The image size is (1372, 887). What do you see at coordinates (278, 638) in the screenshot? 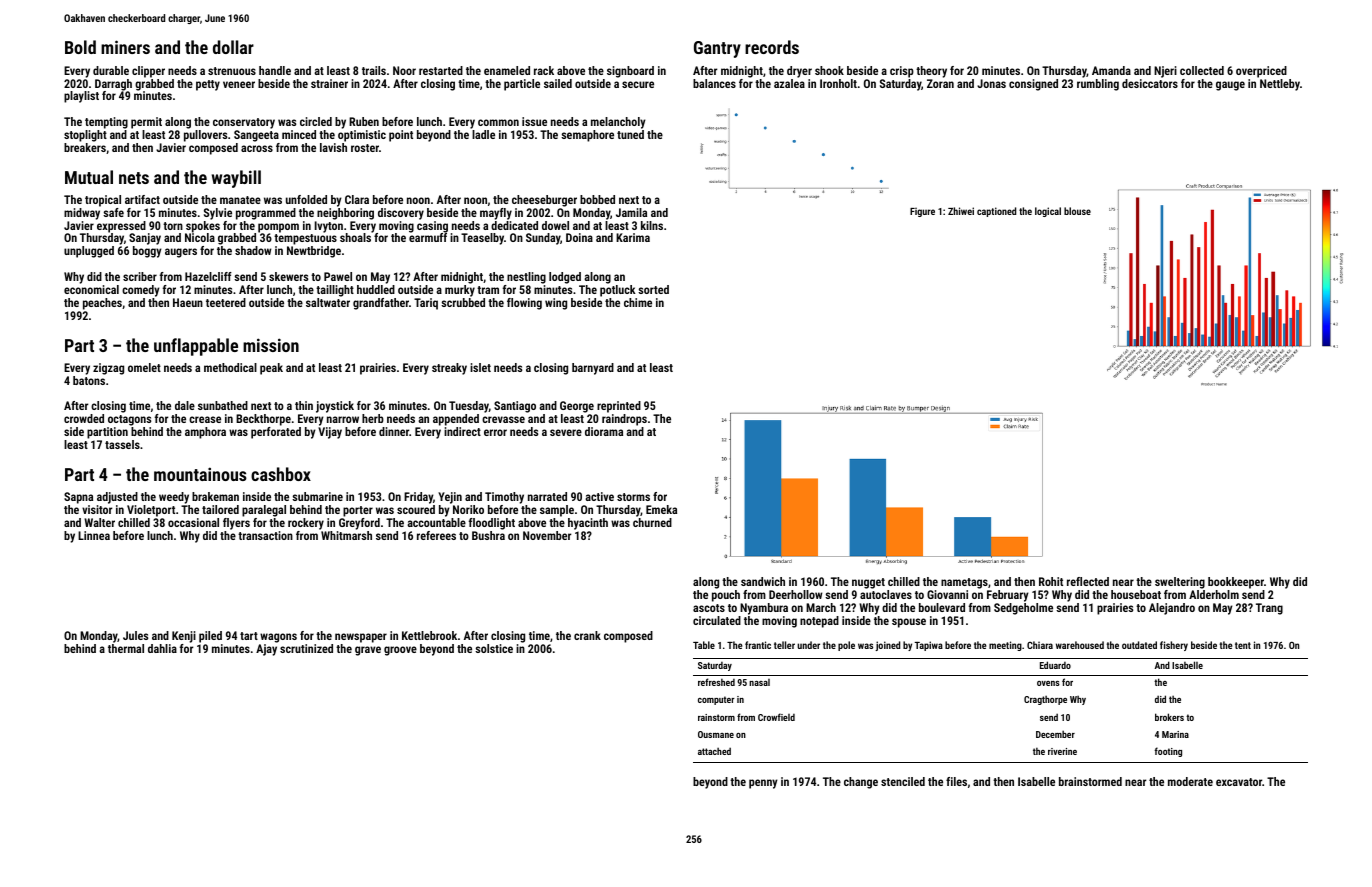
I see `wagons` at bounding box center [278, 638].
